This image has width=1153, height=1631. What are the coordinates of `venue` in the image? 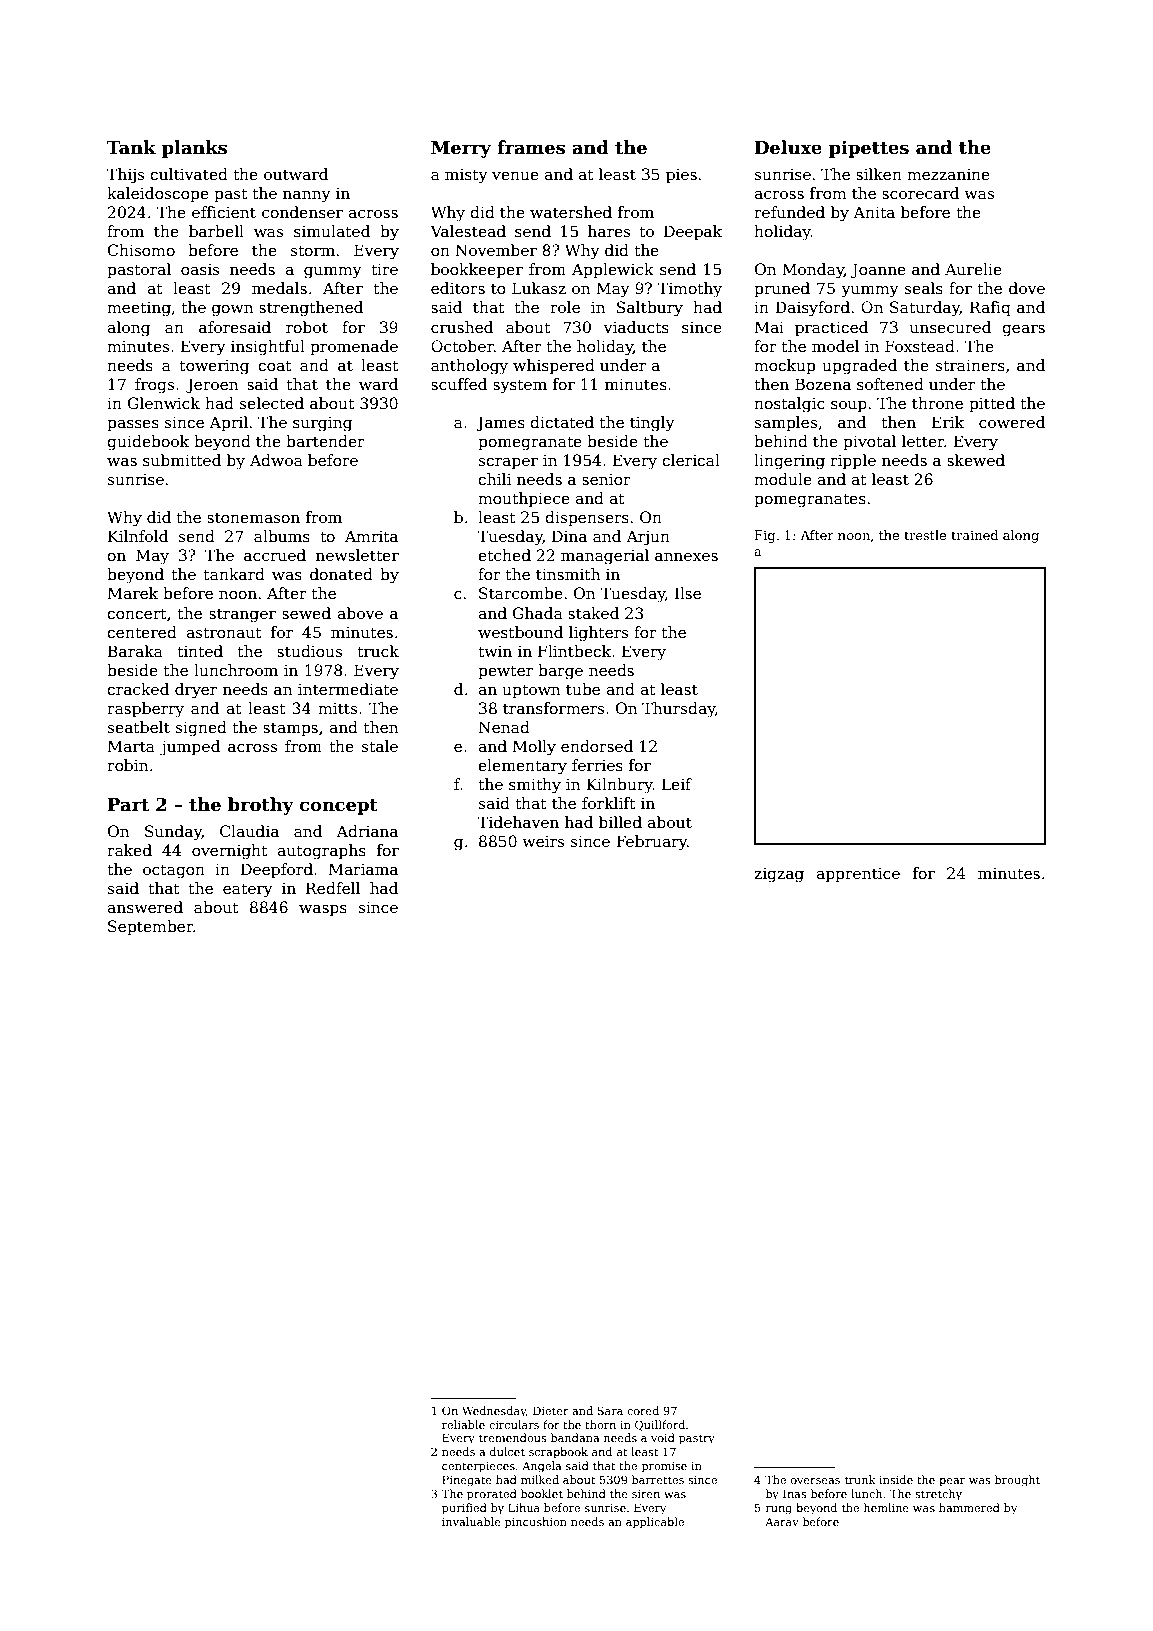 It's located at (515, 176).
